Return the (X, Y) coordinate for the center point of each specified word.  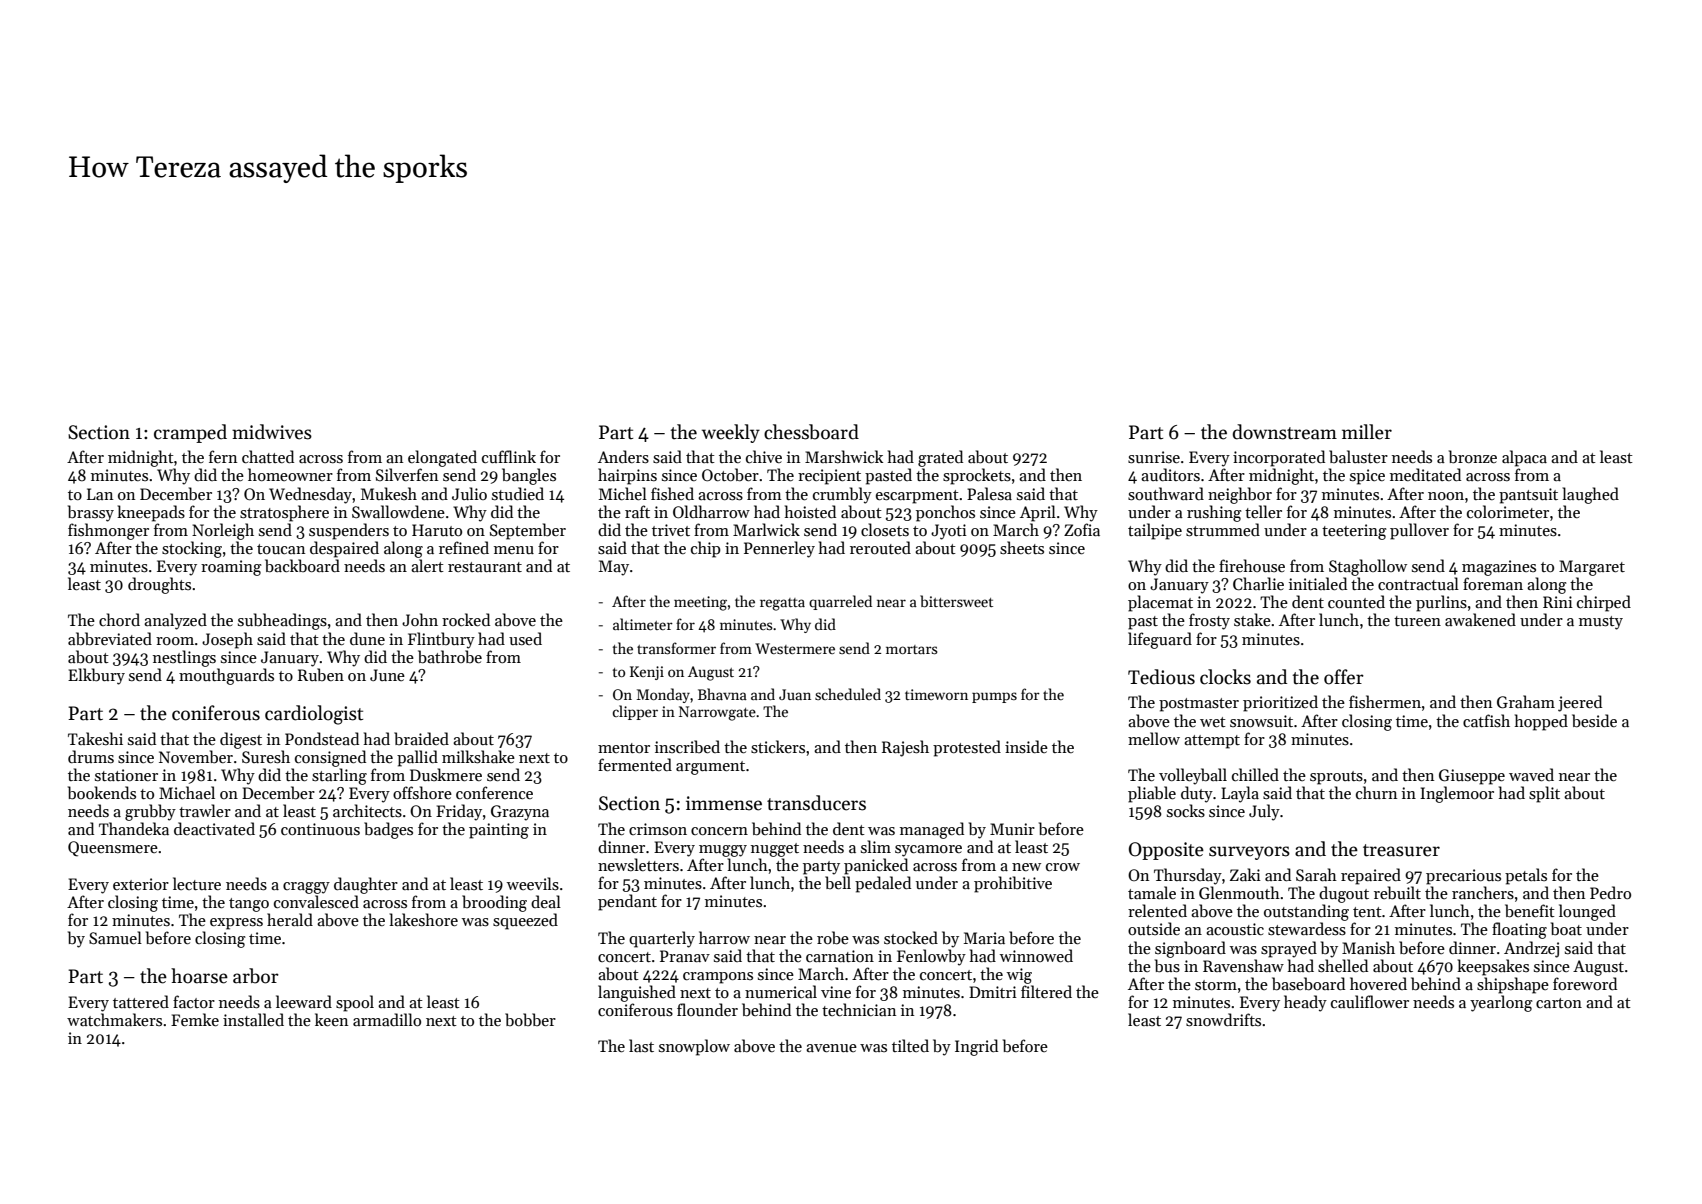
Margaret (1592, 568)
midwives (272, 432)
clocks (1225, 677)
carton (1559, 1003)
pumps (994, 697)
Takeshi (95, 738)
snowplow (694, 1047)
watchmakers (114, 1019)
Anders (623, 457)
